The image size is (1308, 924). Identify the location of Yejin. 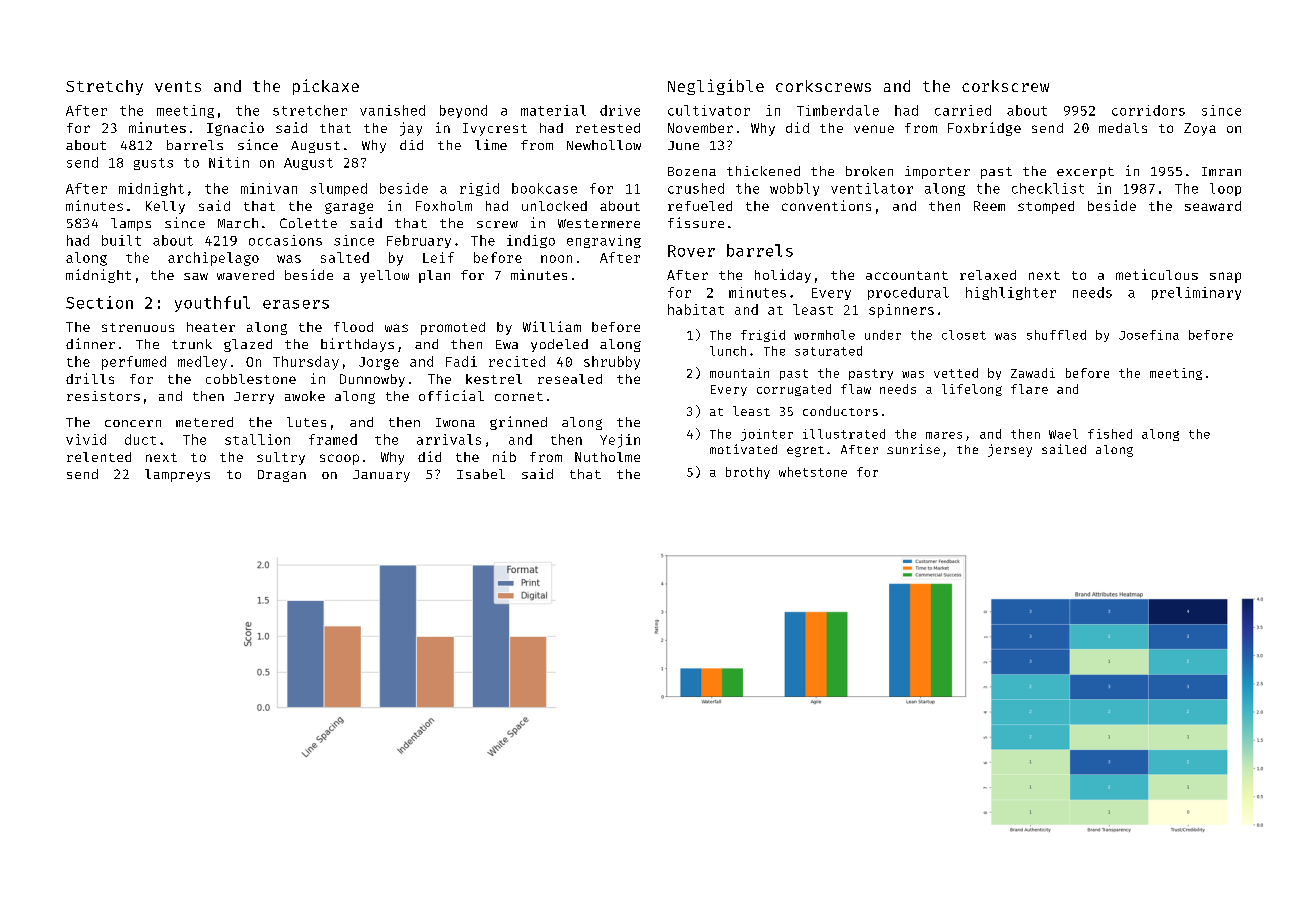
(620, 441).
